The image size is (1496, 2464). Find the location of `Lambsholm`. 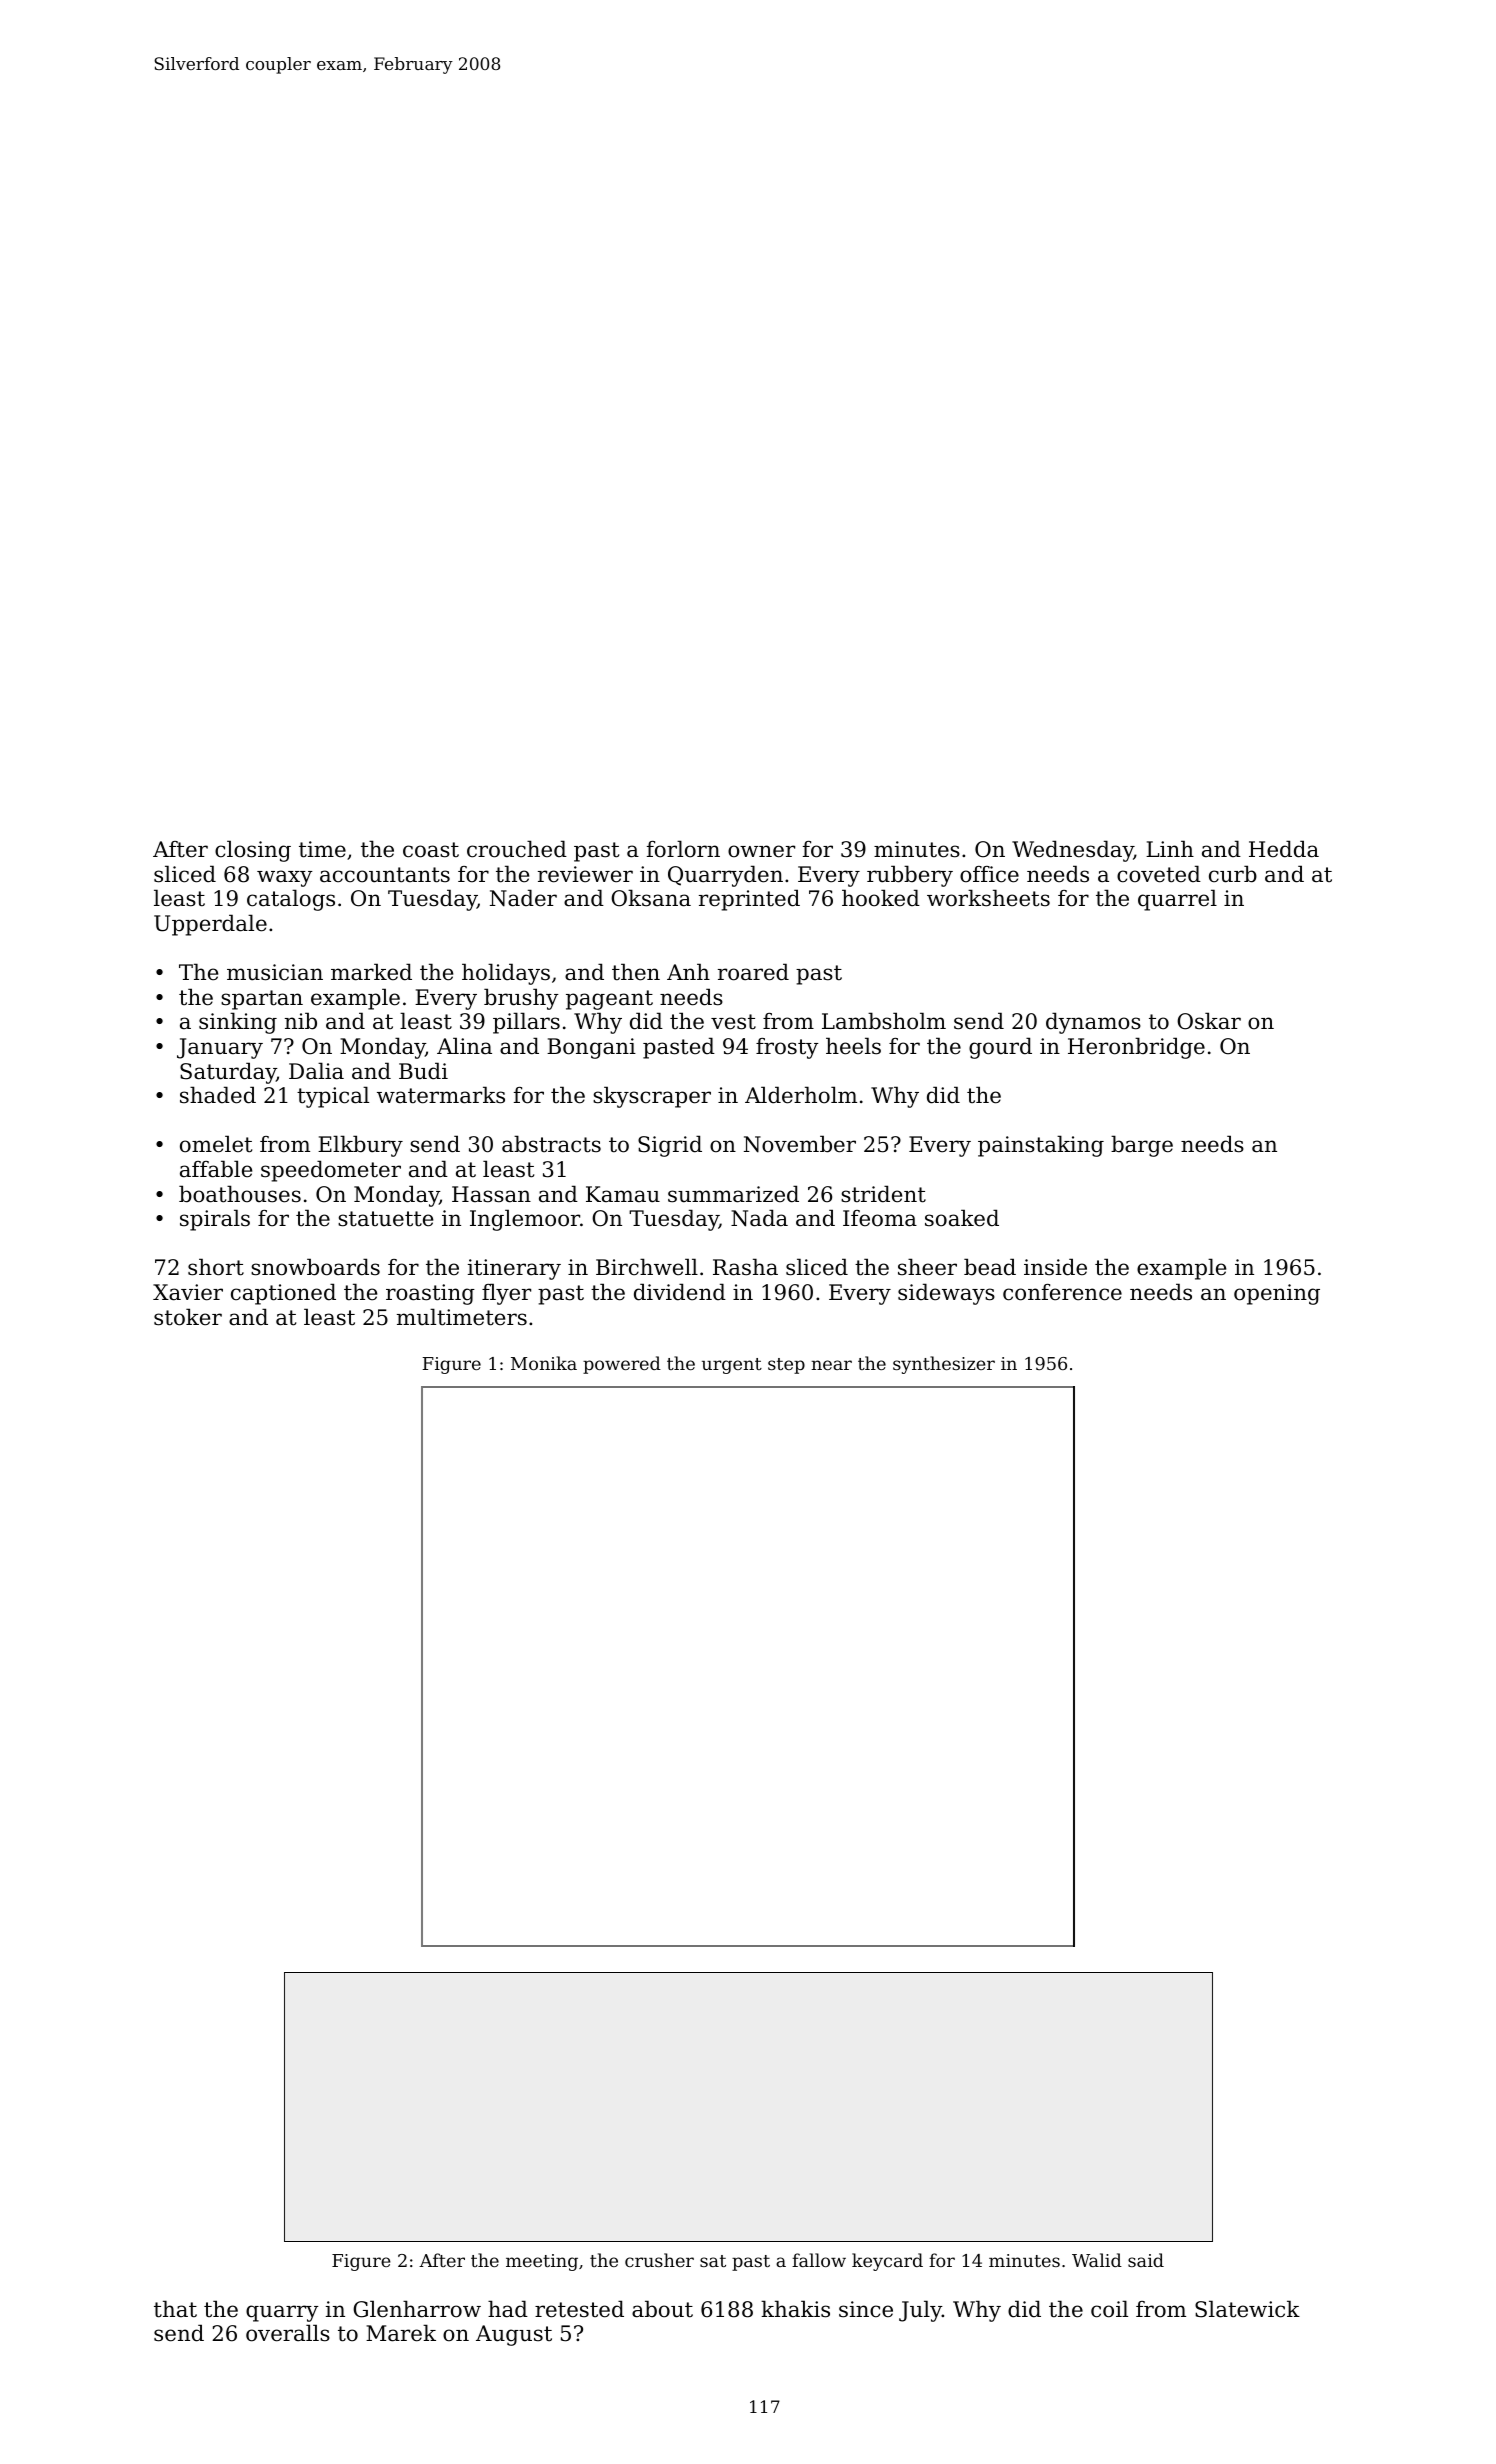

Lambsholm is located at coordinates (884, 1021).
